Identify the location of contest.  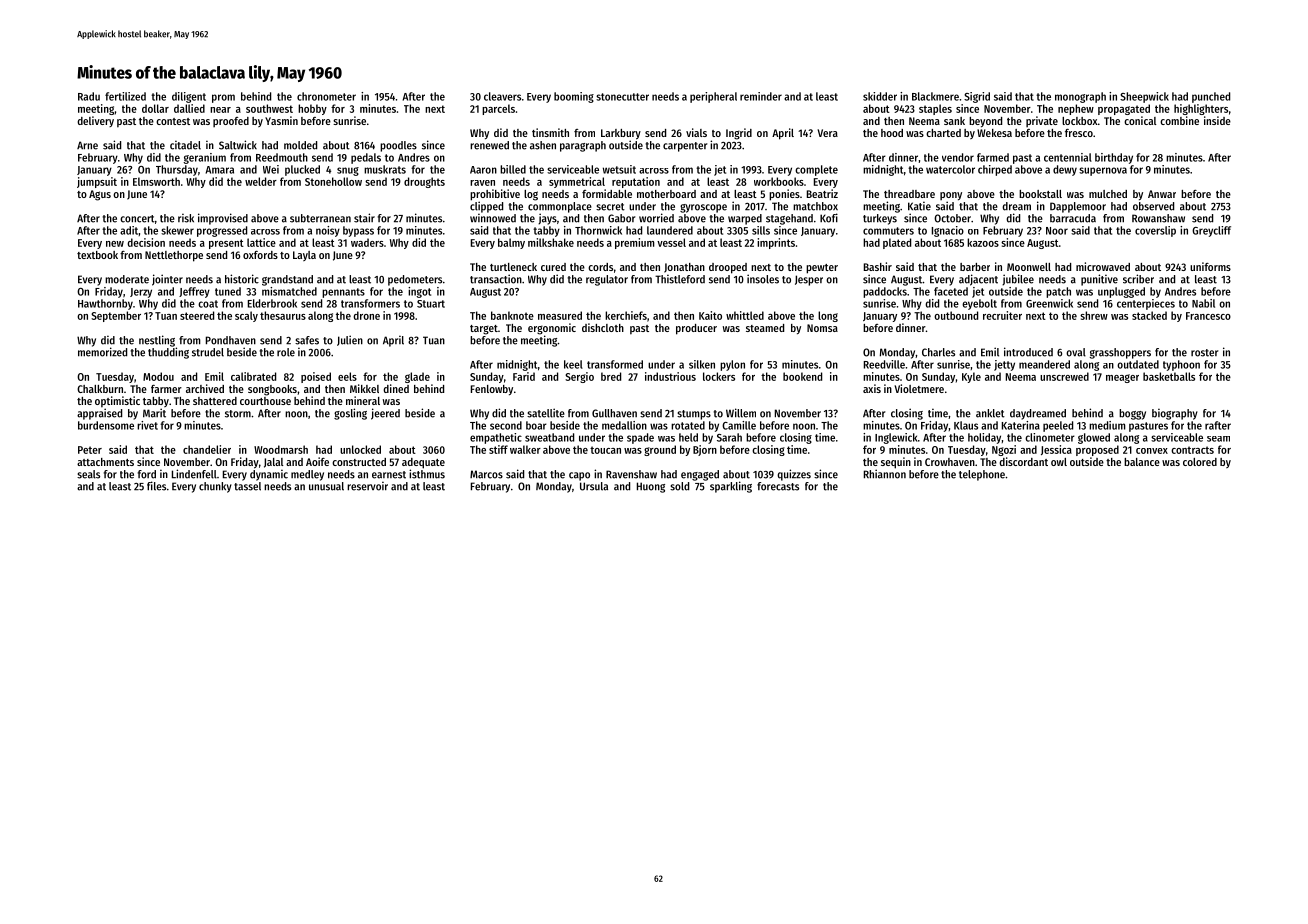
(173, 121).
